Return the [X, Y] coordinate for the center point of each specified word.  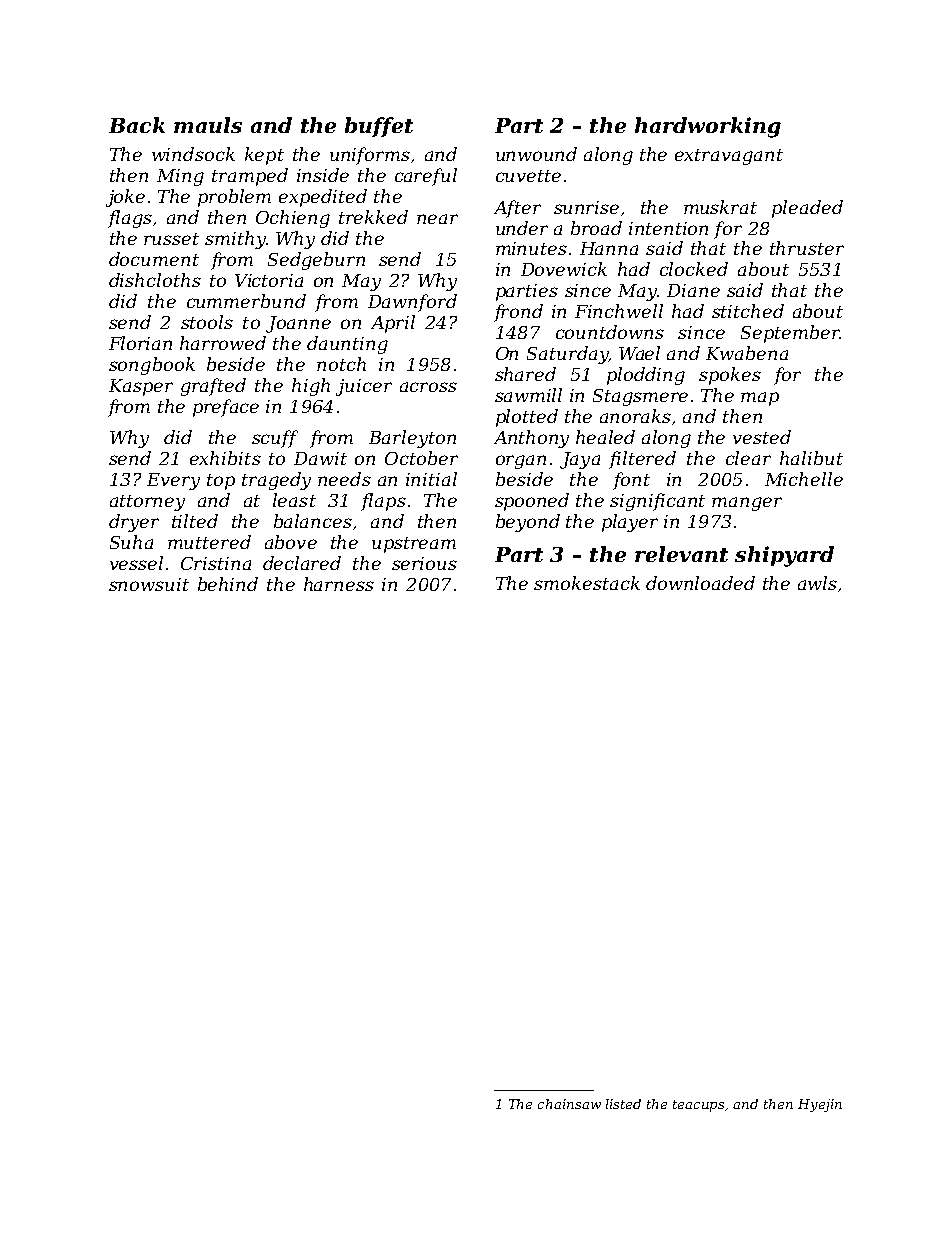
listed [623, 1104]
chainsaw [569, 1104]
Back [137, 125]
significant [657, 502]
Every [173, 481]
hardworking [708, 127]
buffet [379, 127]
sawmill [528, 395]
